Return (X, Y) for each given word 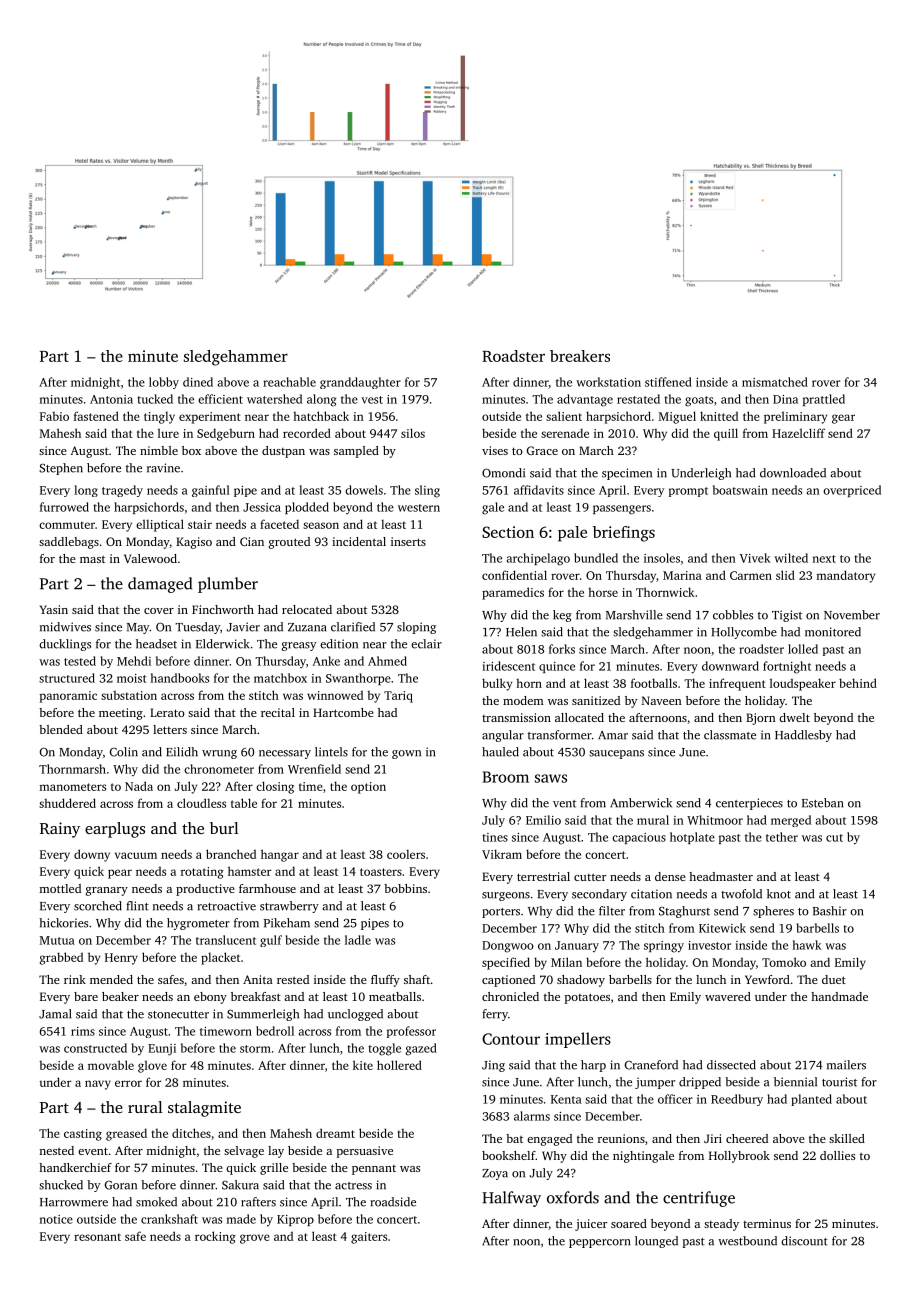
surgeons (506, 896)
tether (782, 837)
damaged (160, 585)
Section (508, 532)
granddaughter (360, 383)
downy (92, 855)
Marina (682, 575)
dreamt (335, 1133)
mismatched (775, 382)
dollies (837, 1155)
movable (111, 1065)
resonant (97, 1237)
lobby (164, 383)
